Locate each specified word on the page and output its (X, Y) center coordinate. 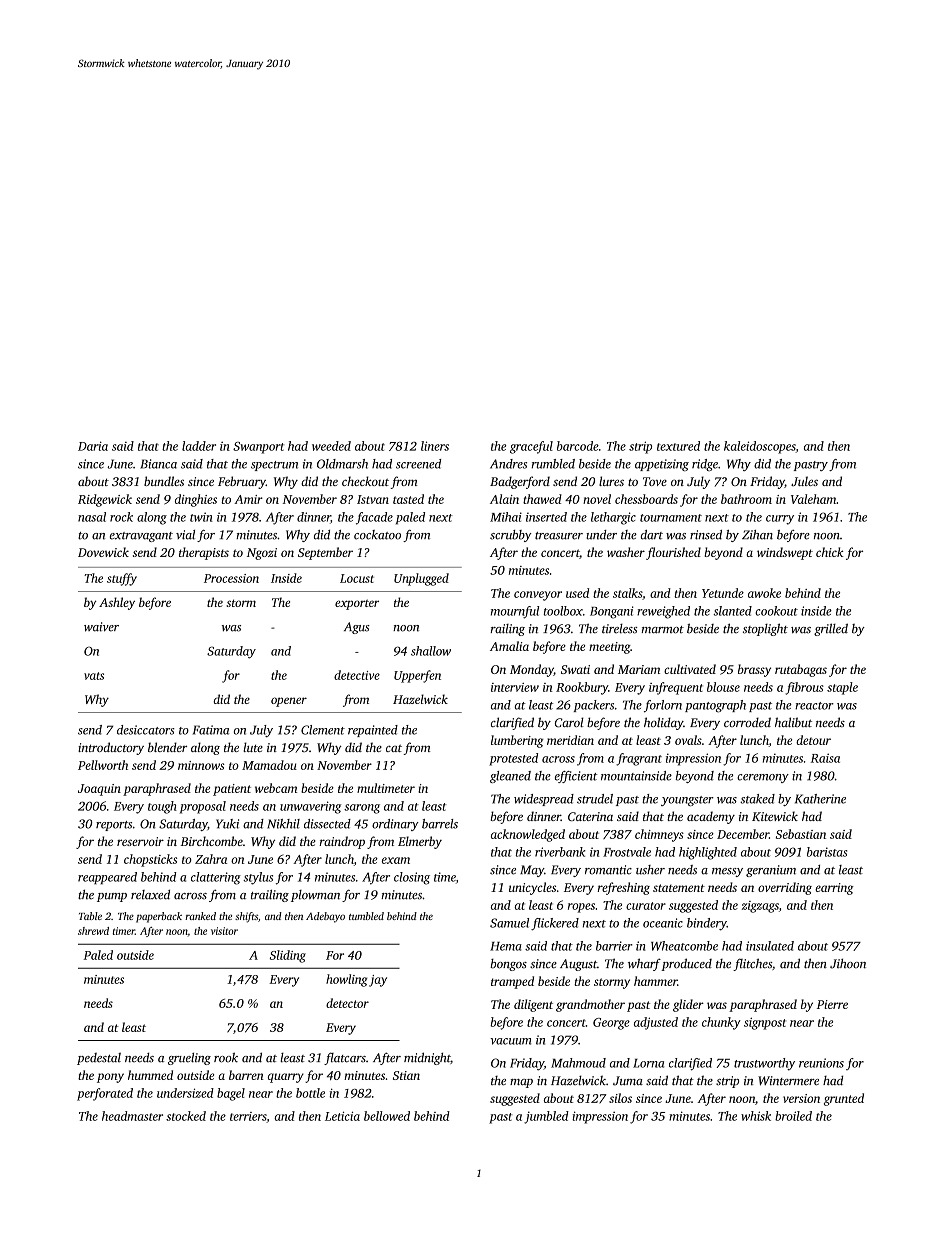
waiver (101, 627)
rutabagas (801, 670)
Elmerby (420, 842)
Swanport (258, 448)
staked (757, 799)
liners (435, 446)
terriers (248, 1116)
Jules (804, 481)
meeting (609, 648)
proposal (203, 807)
